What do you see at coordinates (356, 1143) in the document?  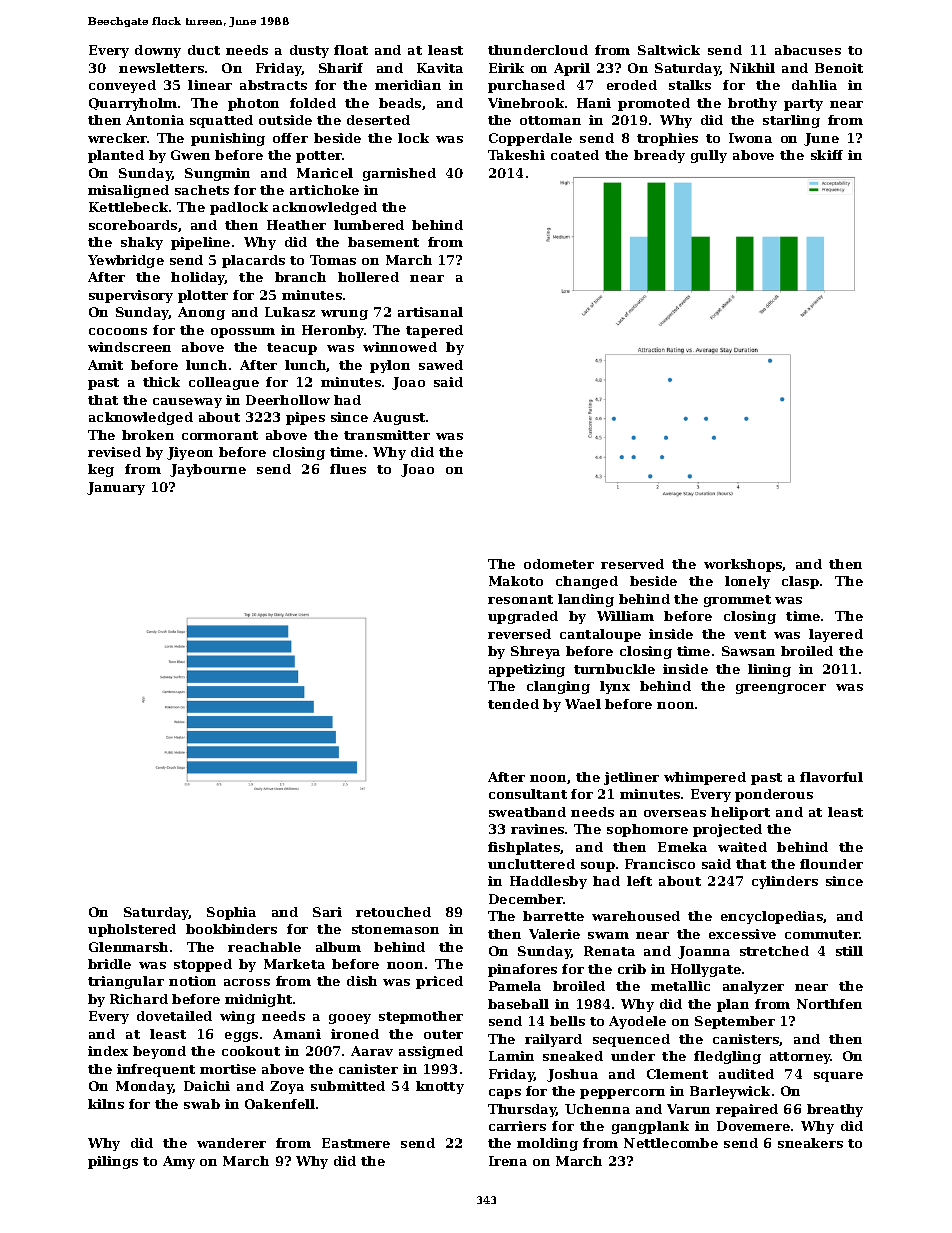 I see `Eastmere` at bounding box center [356, 1143].
